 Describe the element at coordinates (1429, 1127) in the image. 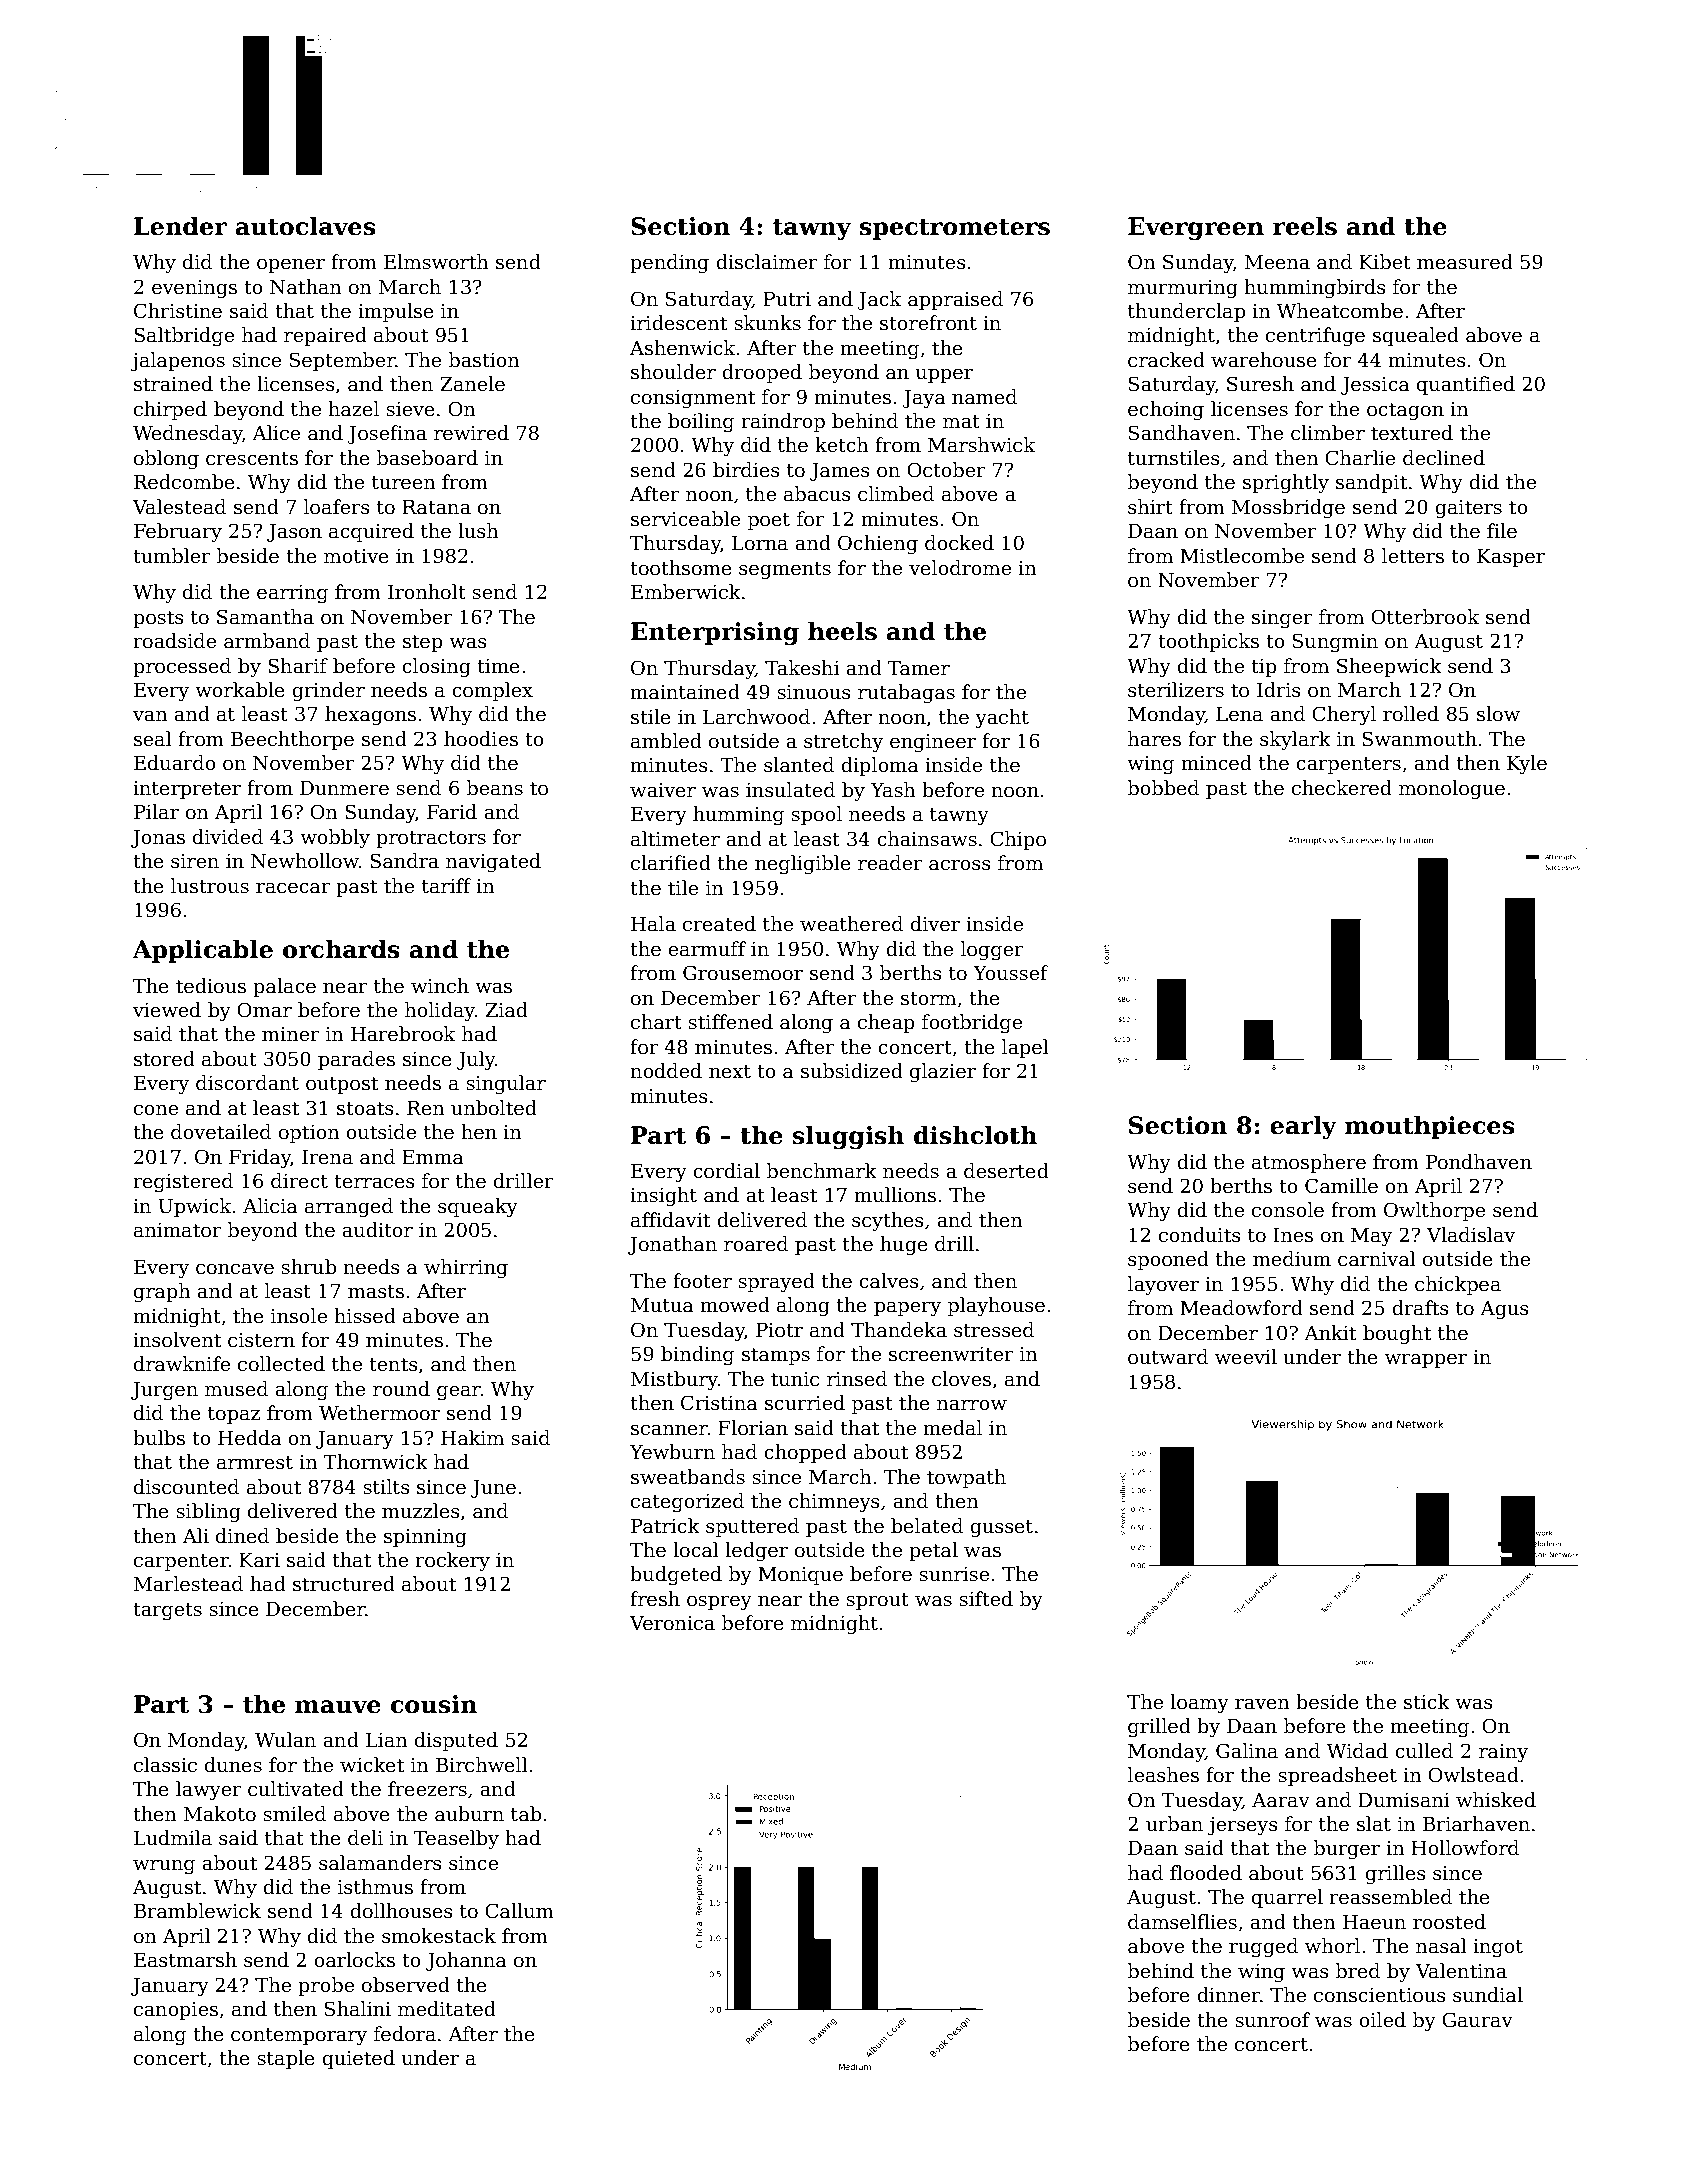

I see `mouthpieces` at that location.
